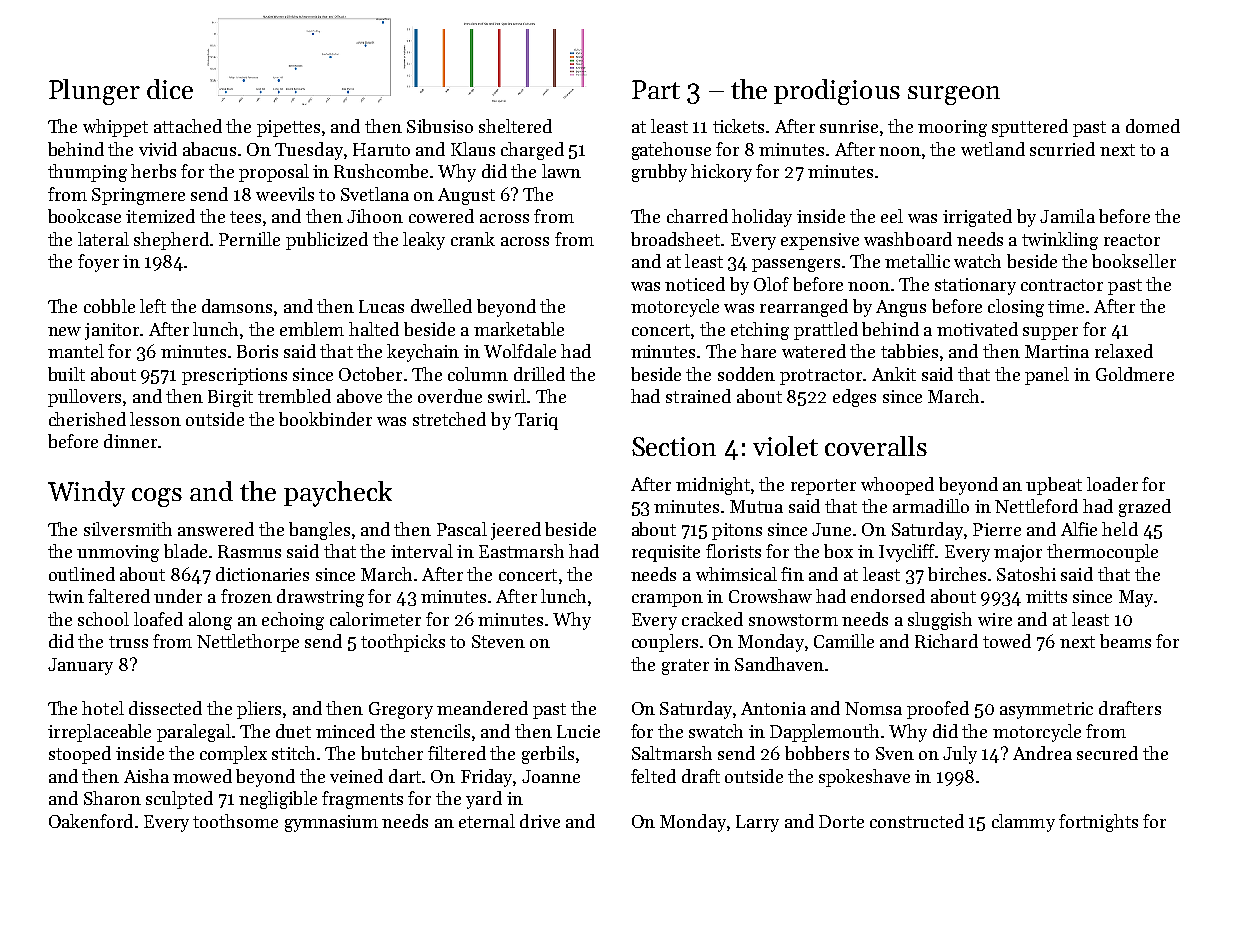 The image size is (1233, 952). Describe the element at coordinates (112, 798) in the image. I see `Sharon` at that location.
